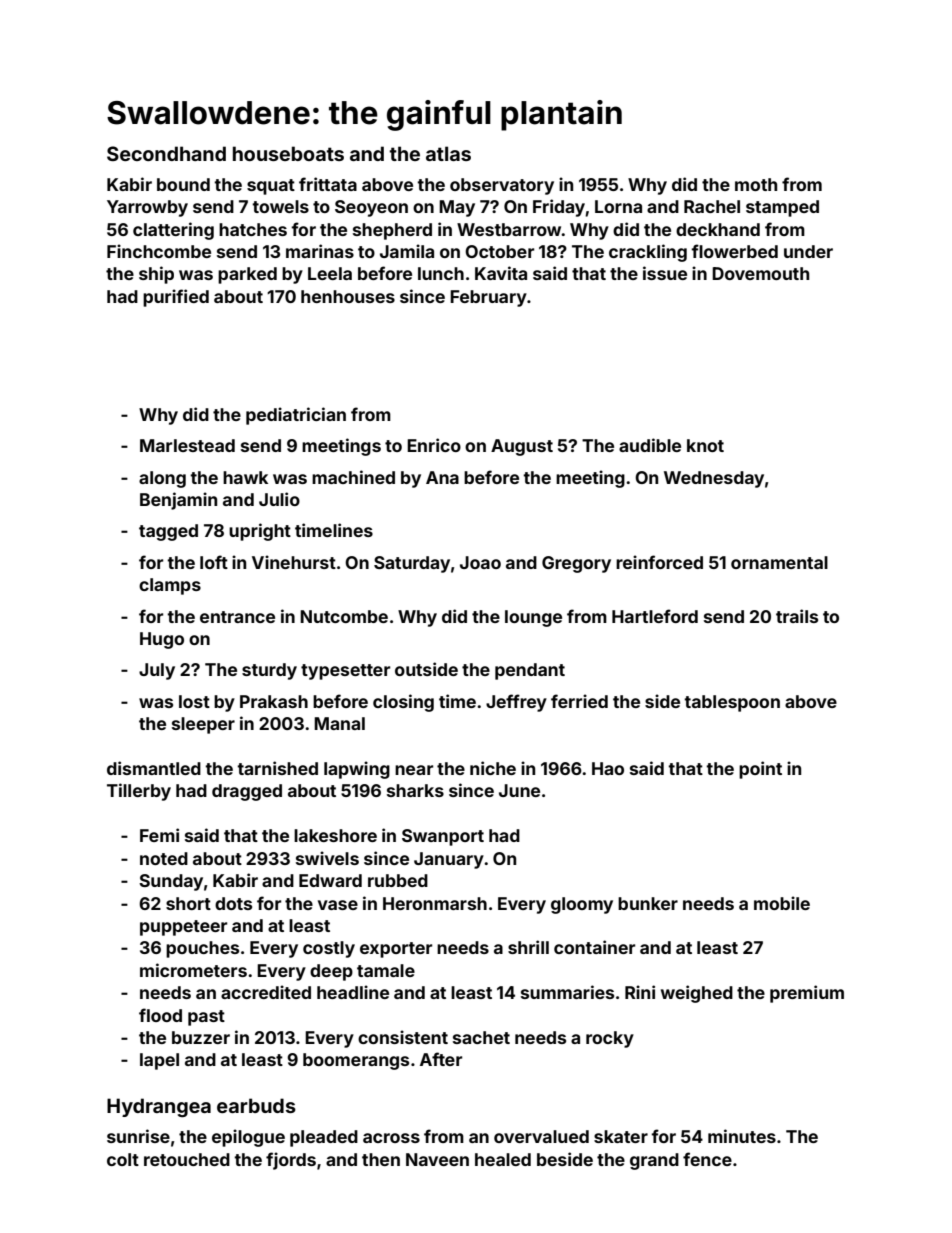  What do you see at coordinates (705, 445) in the screenshot?
I see `knot` at bounding box center [705, 445].
